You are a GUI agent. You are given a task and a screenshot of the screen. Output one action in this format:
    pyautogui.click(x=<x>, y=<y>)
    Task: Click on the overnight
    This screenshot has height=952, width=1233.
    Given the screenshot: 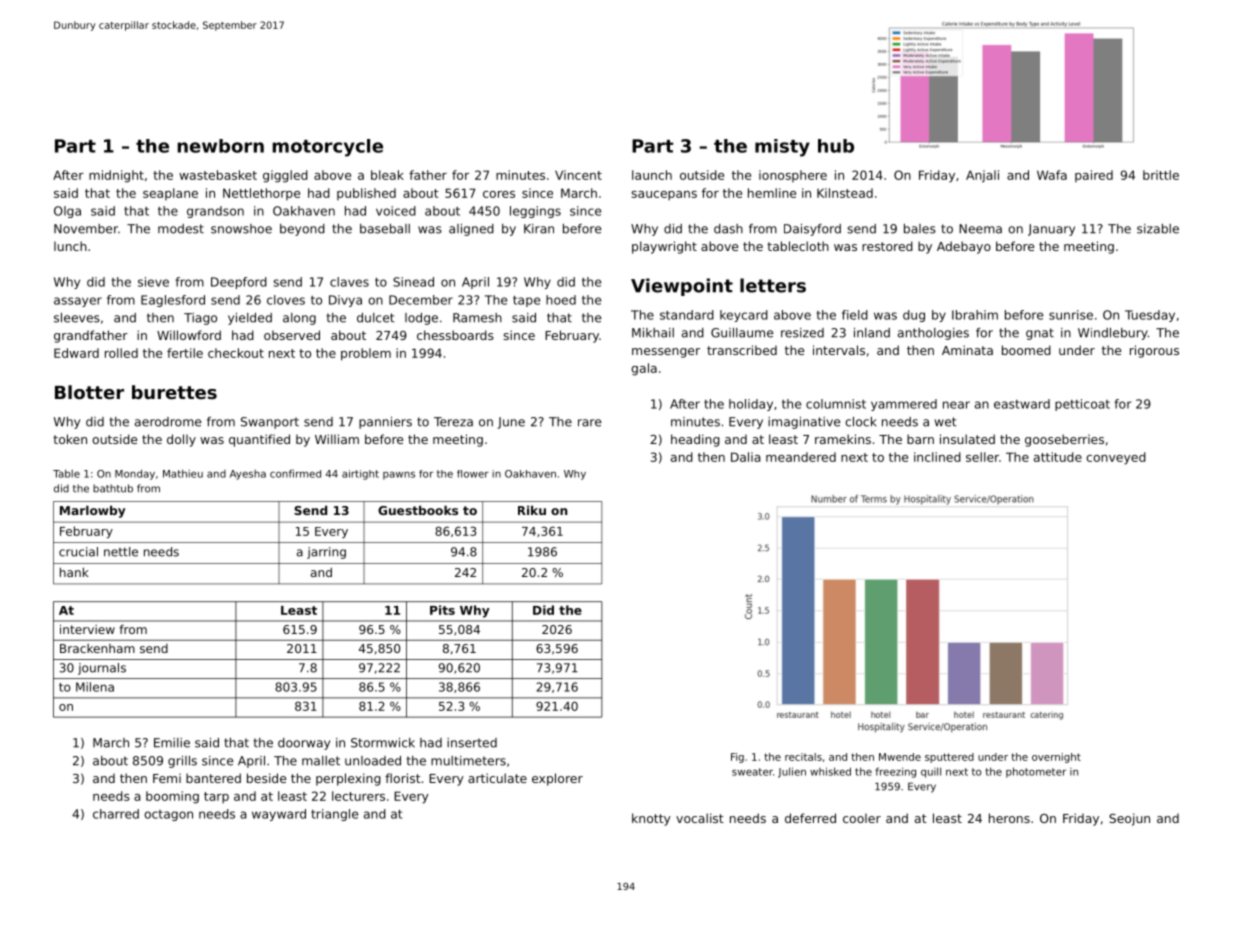 What is the action you would take?
    pyautogui.click(x=1056, y=758)
